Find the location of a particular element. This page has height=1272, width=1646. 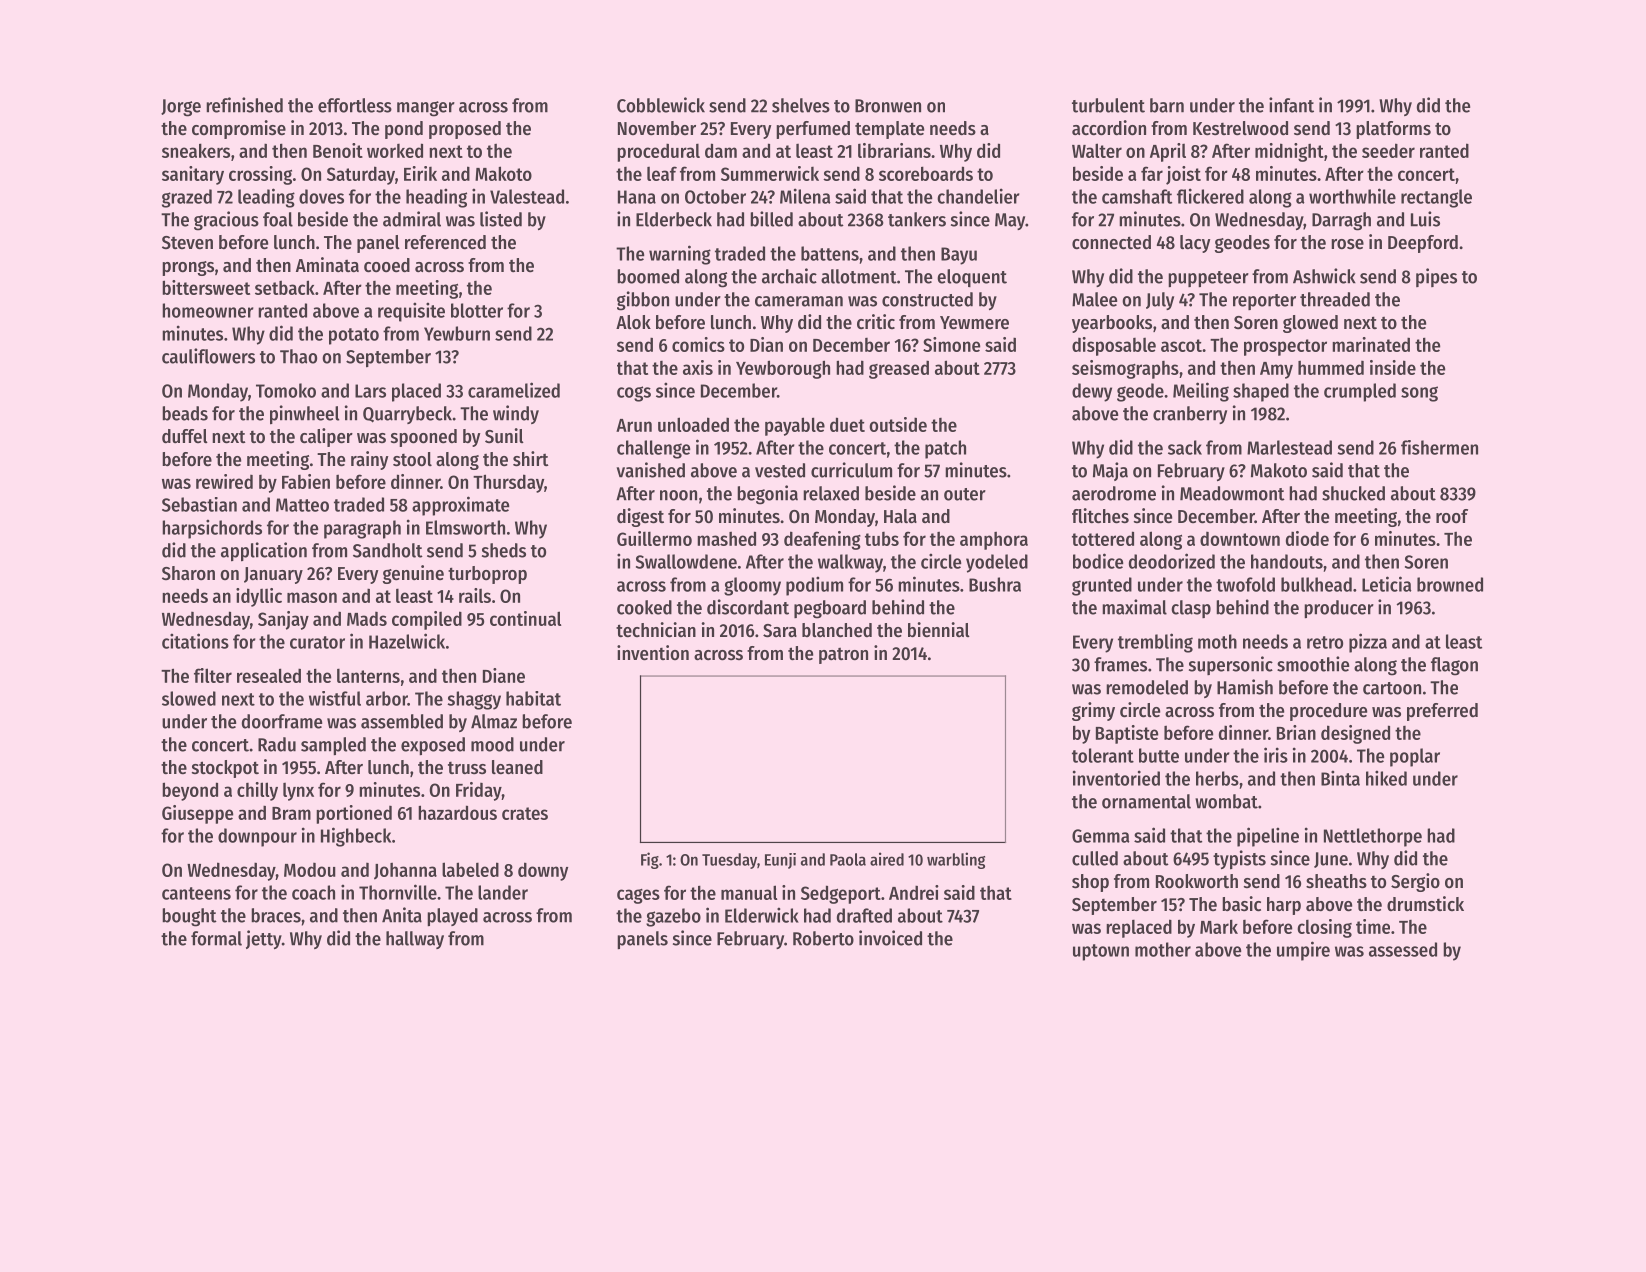

crumpled is located at coordinates (1360, 392).
